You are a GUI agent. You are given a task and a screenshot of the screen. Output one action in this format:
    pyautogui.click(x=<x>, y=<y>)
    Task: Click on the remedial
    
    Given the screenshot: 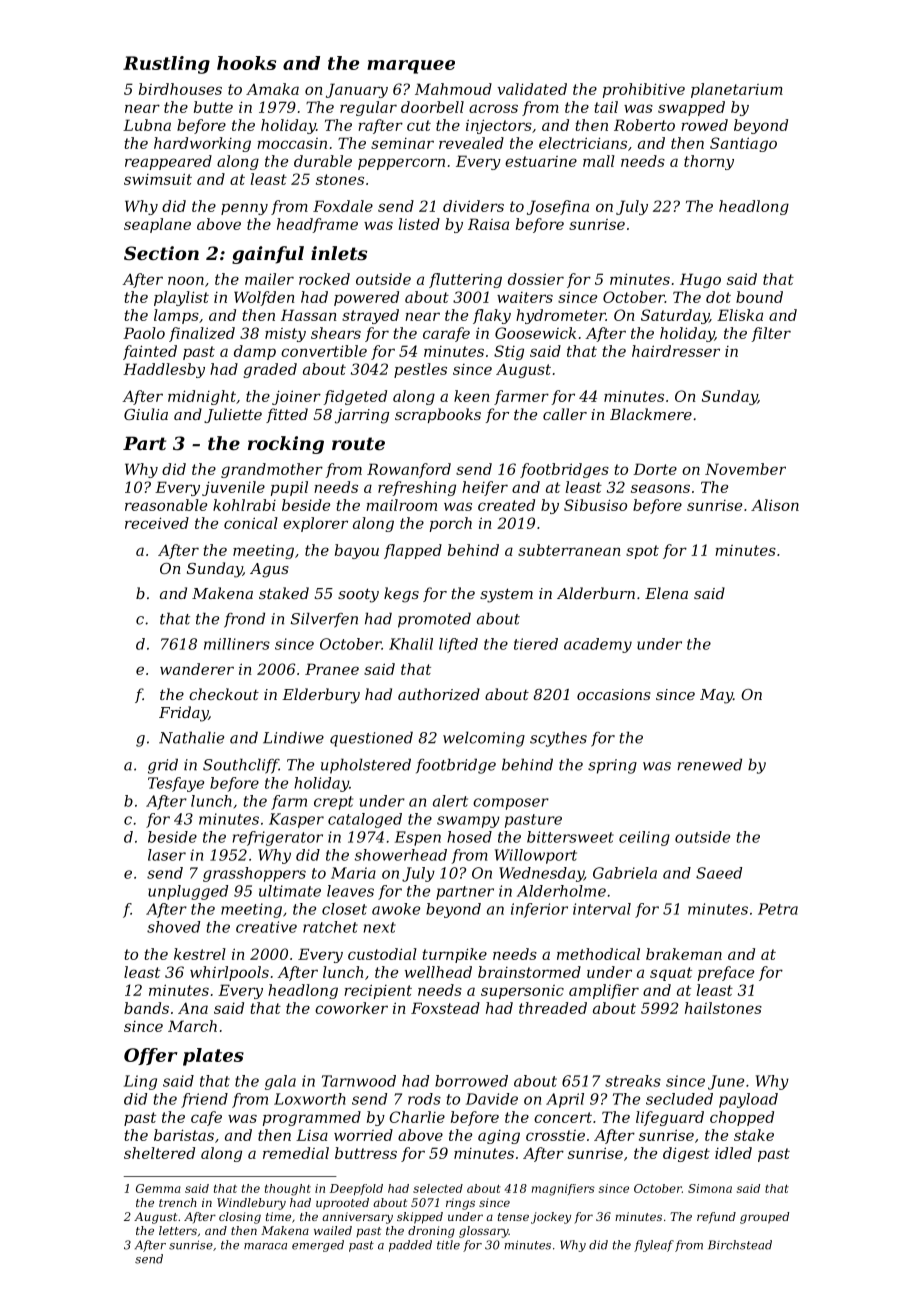 What is the action you would take?
    pyautogui.click(x=296, y=1153)
